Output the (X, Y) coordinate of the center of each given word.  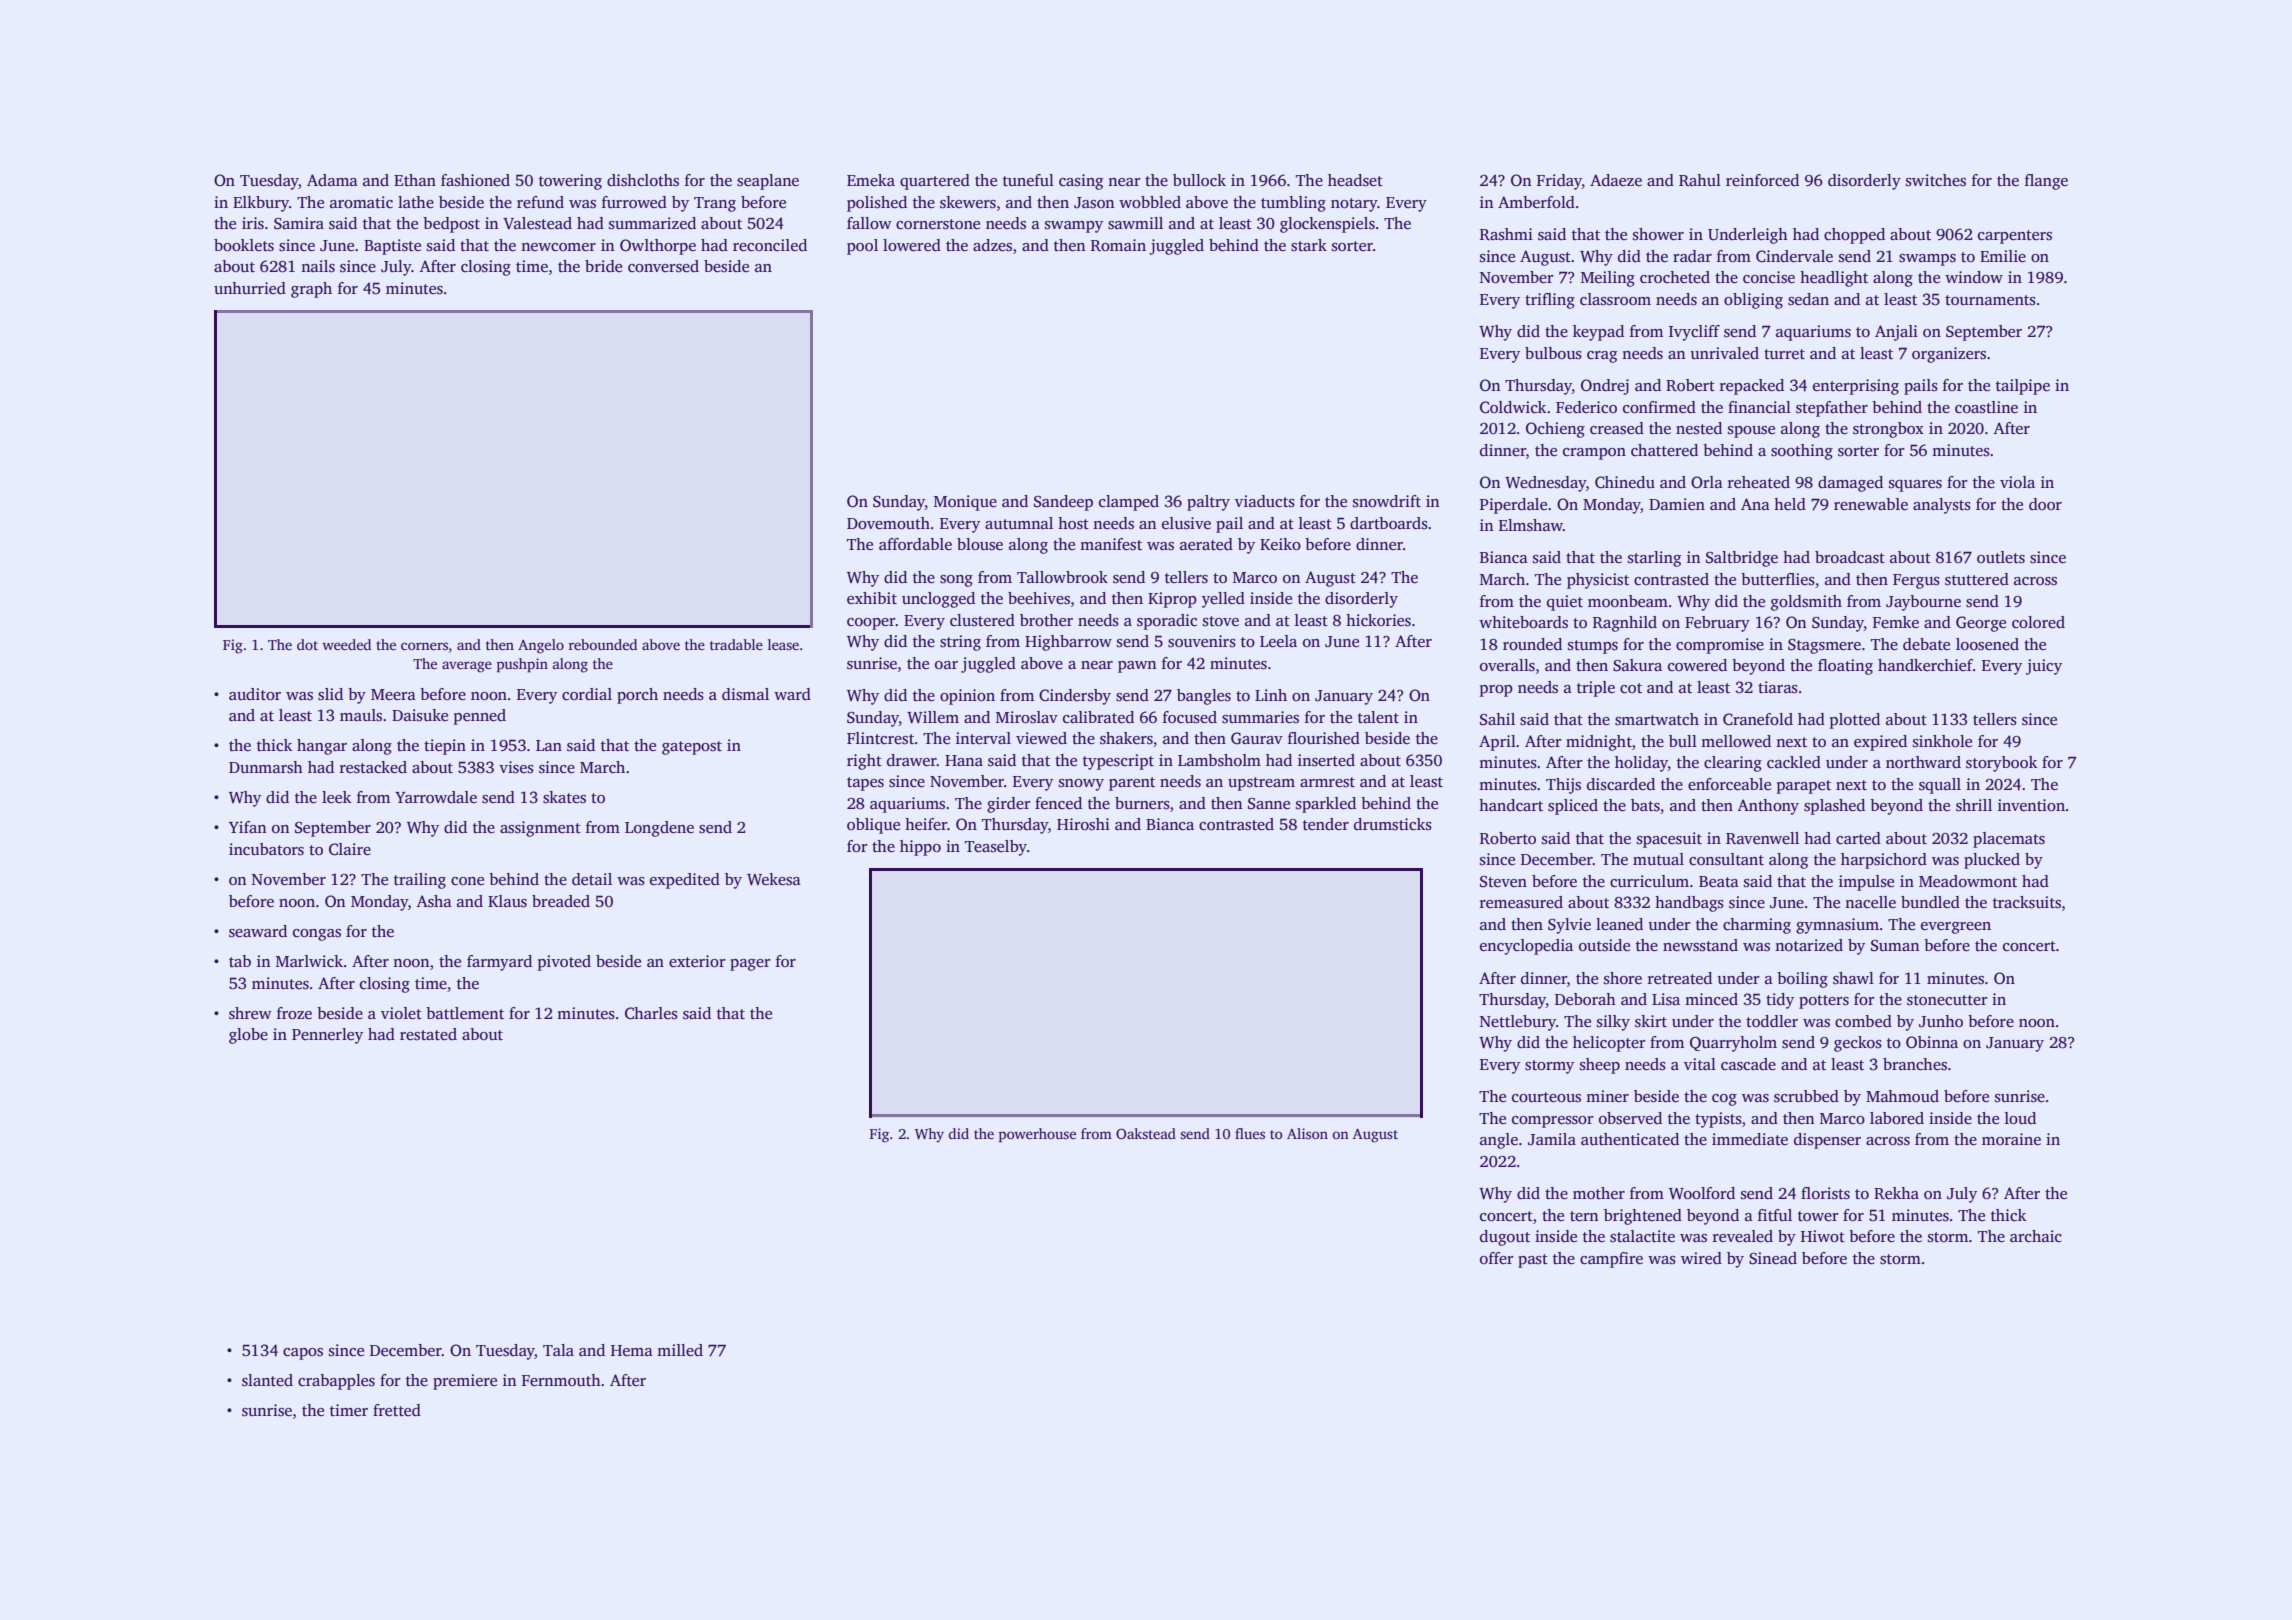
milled (680, 1350)
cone (467, 881)
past (1533, 1261)
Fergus (1916, 581)
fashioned (475, 180)
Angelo (541, 646)
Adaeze (1616, 180)
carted (1858, 838)
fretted (397, 1410)
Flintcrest (881, 738)
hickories (1378, 620)
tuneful (1028, 180)
